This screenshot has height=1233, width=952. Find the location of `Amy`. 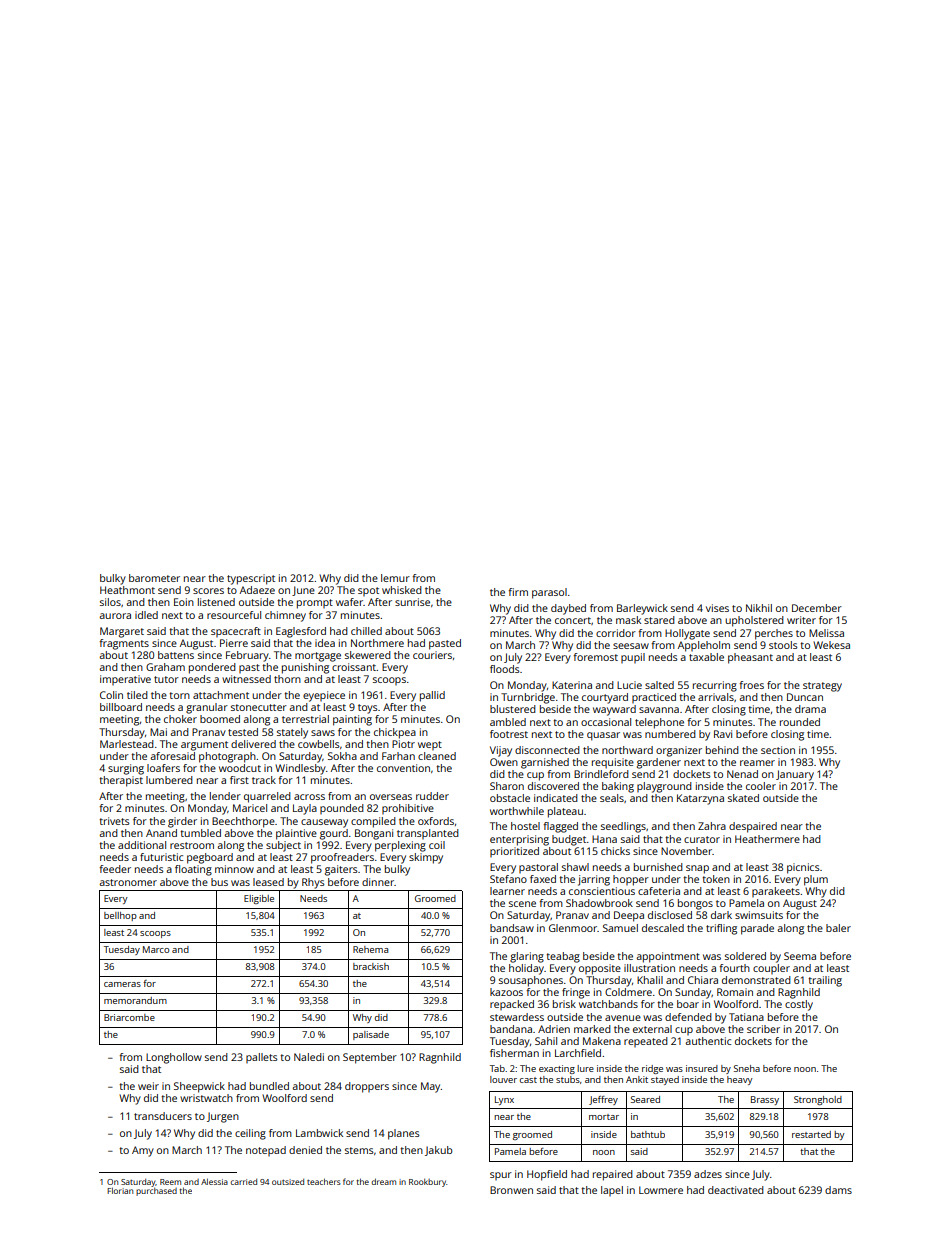

Amy is located at coordinates (143, 1151).
